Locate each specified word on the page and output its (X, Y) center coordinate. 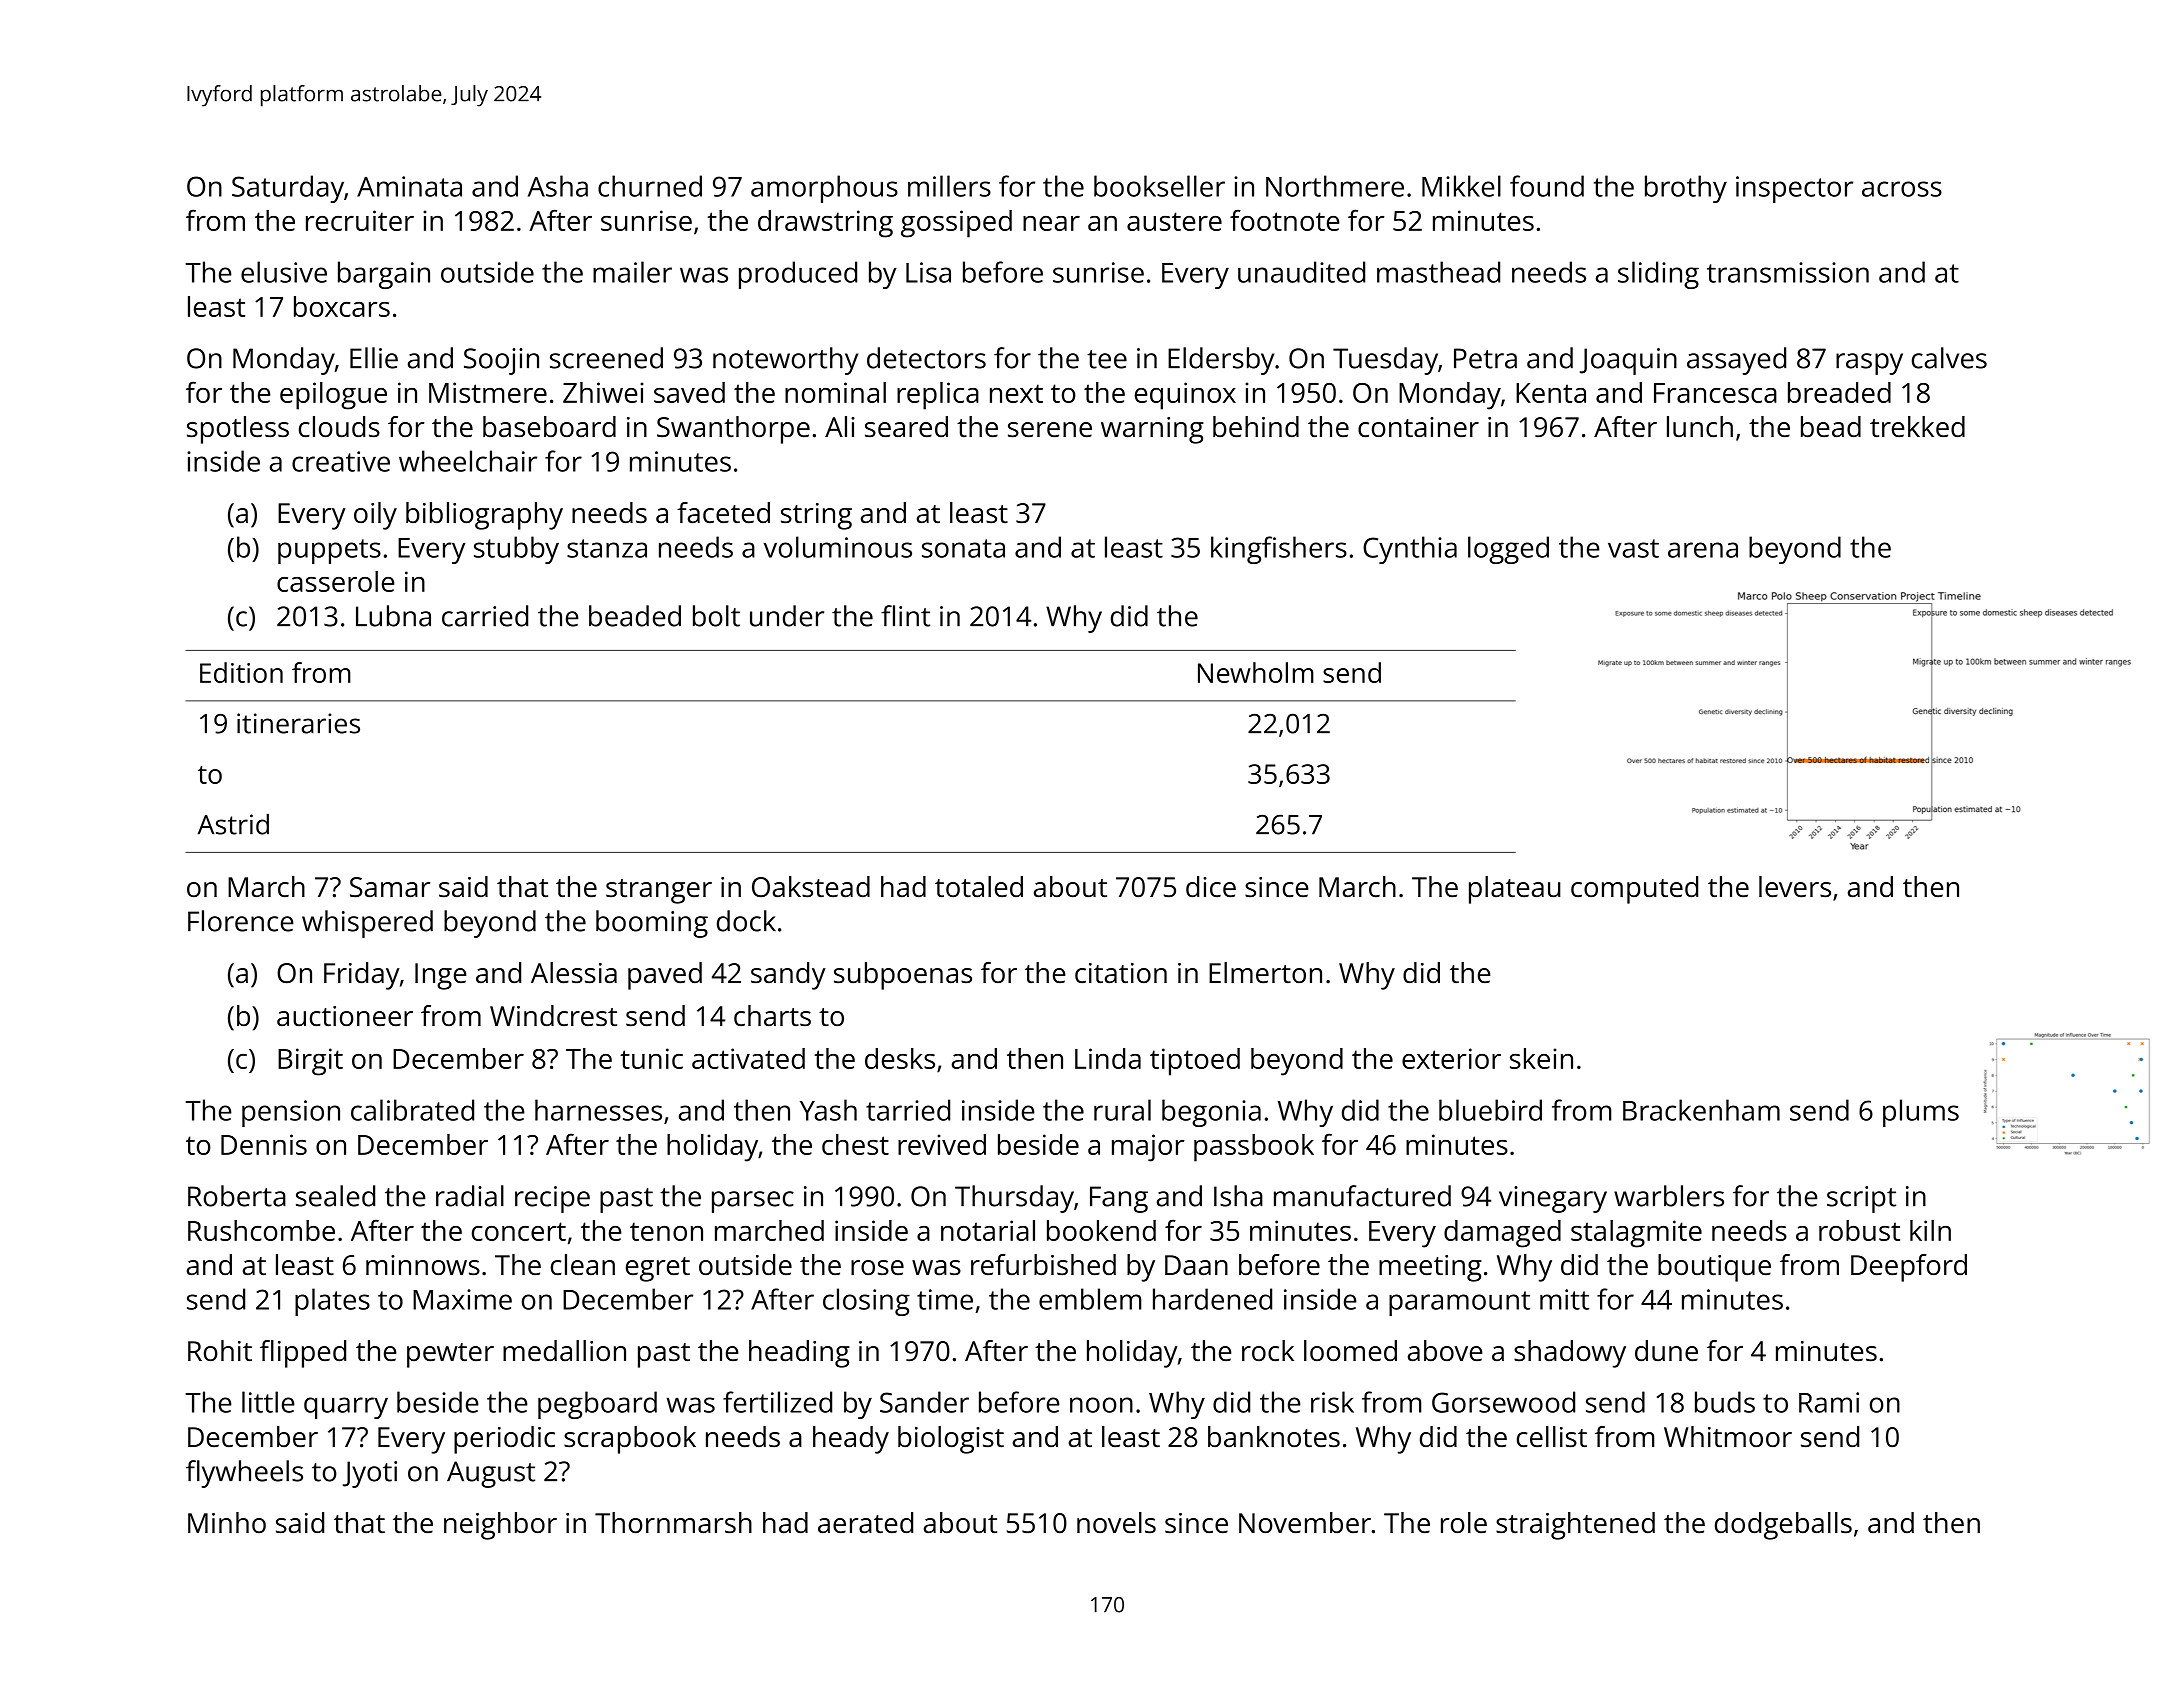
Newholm (1256, 672)
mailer (632, 272)
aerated (865, 1523)
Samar (390, 887)
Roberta (237, 1196)
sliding (1658, 275)
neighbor (500, 1526)
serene (1050, 430)
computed (1634, 890)
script (1861, 1199)
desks (900, 1058)
